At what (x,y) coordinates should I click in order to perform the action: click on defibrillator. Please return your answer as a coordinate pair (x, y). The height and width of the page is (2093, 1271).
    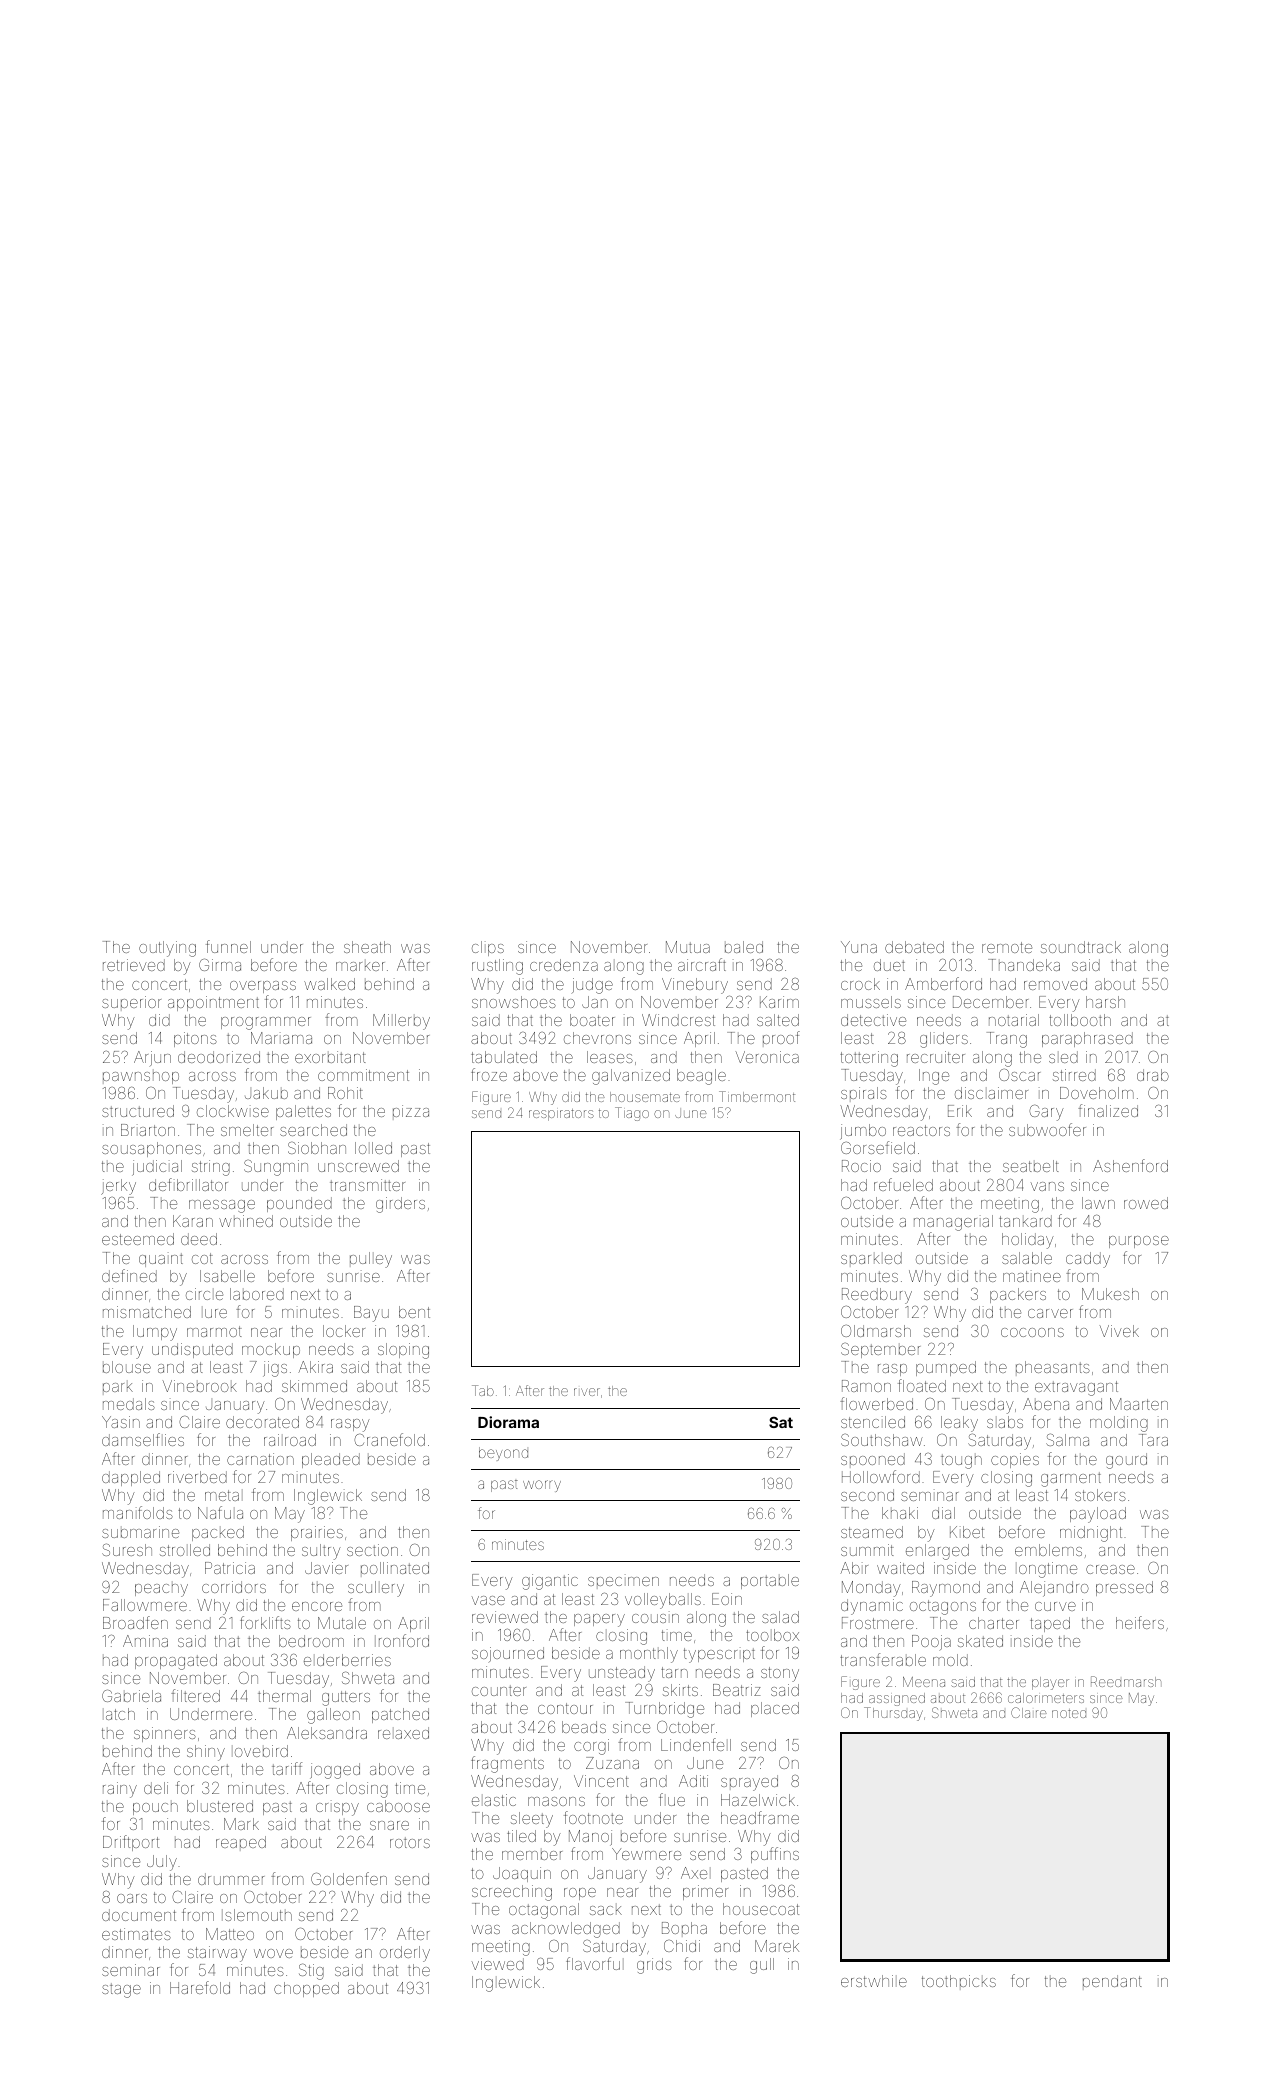
    Looking at the image, I should click on (188, 1184).
